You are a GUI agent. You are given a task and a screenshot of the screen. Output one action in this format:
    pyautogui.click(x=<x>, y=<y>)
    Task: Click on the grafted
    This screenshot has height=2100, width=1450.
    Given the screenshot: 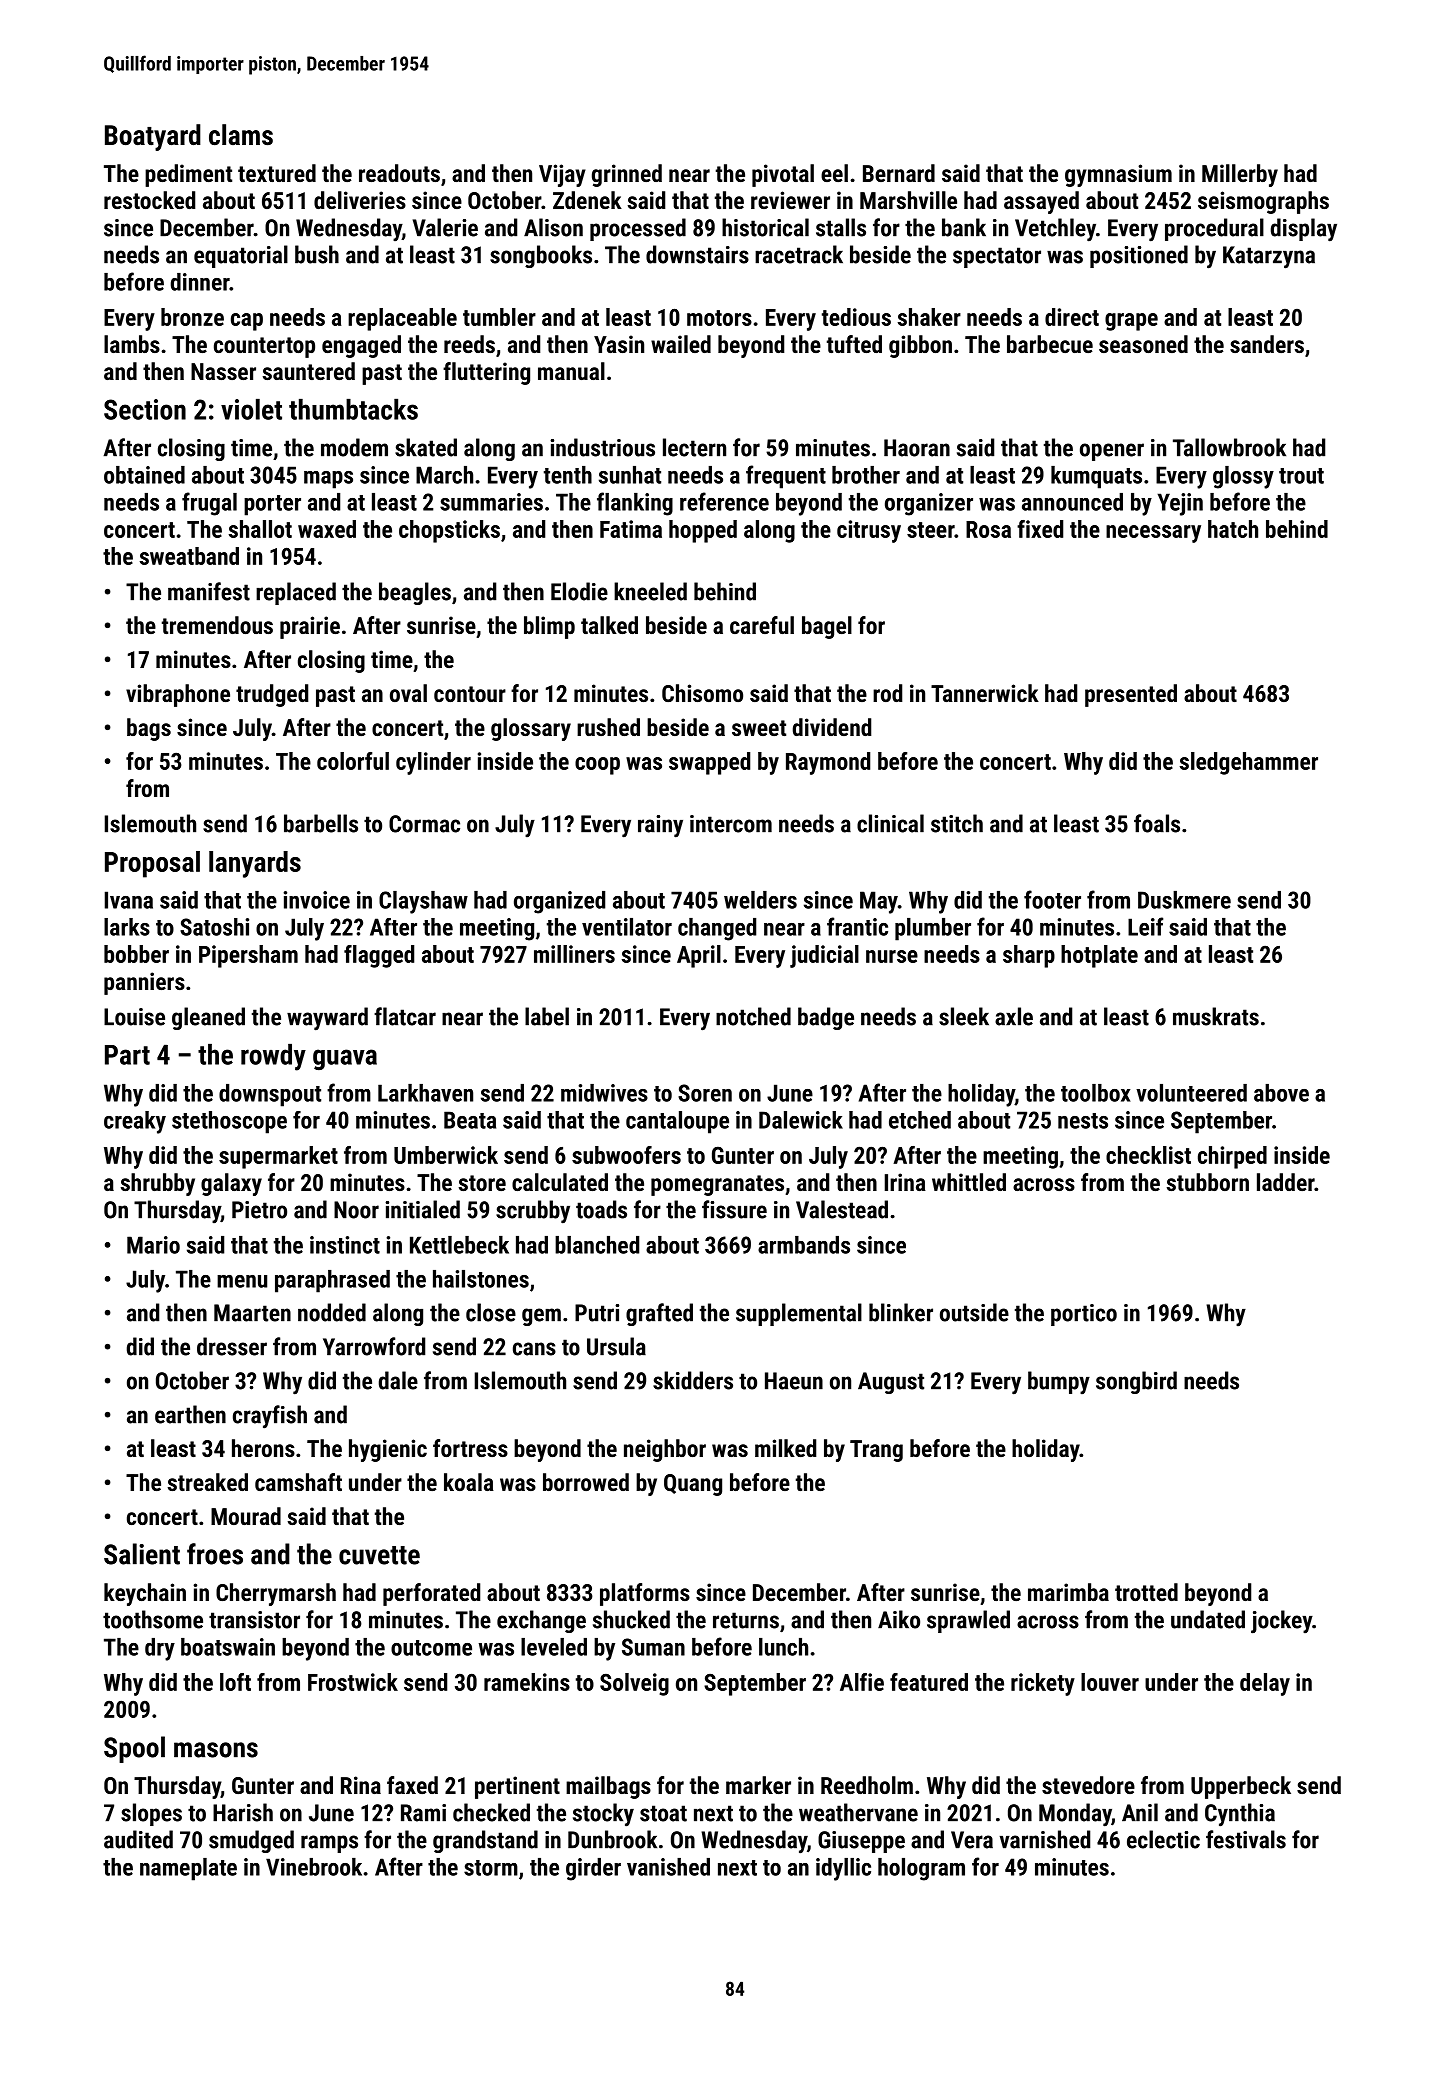 What is the action you would take?
    pyautogui.click(x=659, y=1314)
